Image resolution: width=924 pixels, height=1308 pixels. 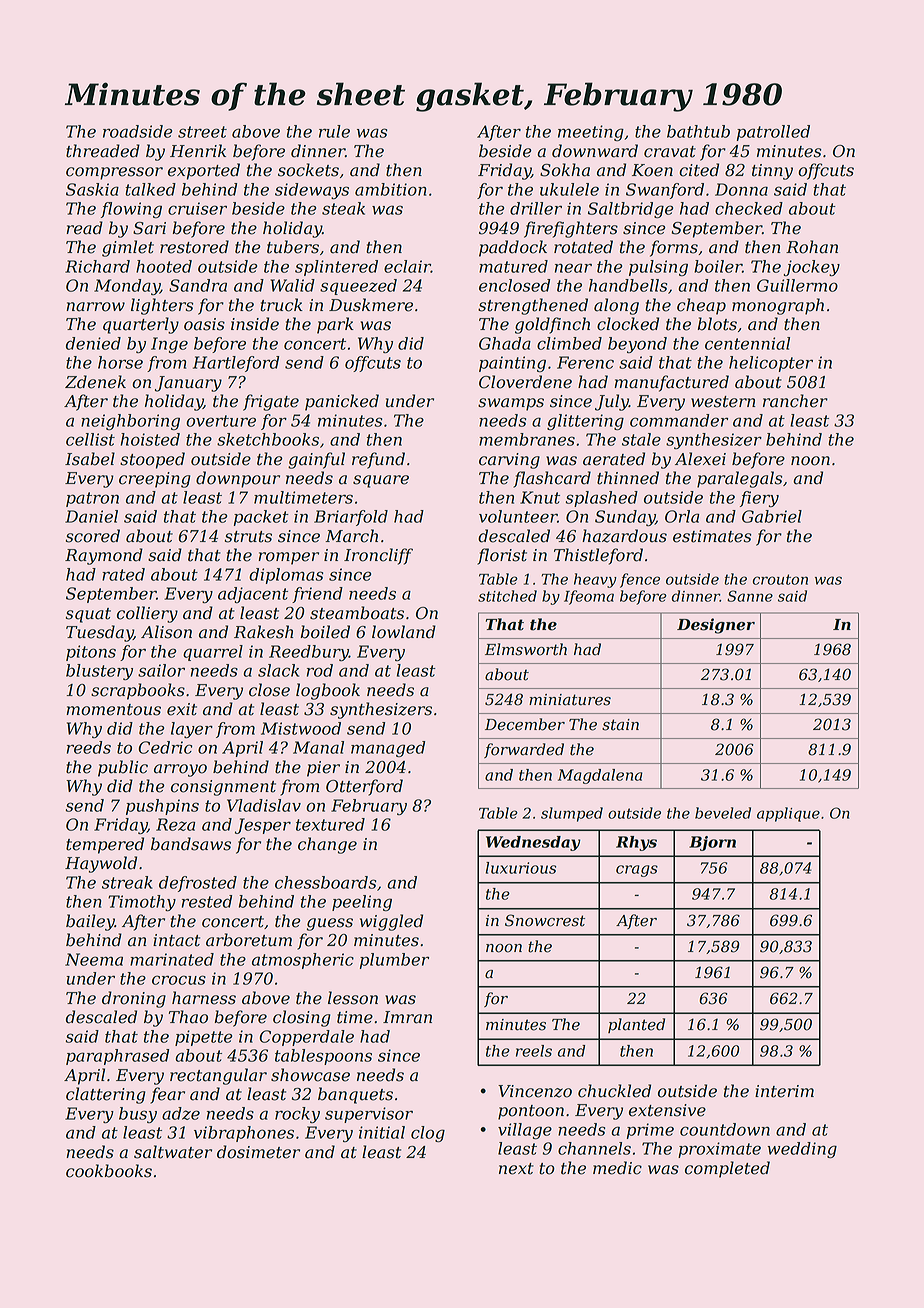 What do you see at coordinates (747, 343) in the document?
I see `centennial` at bounding box center [747, 343].
